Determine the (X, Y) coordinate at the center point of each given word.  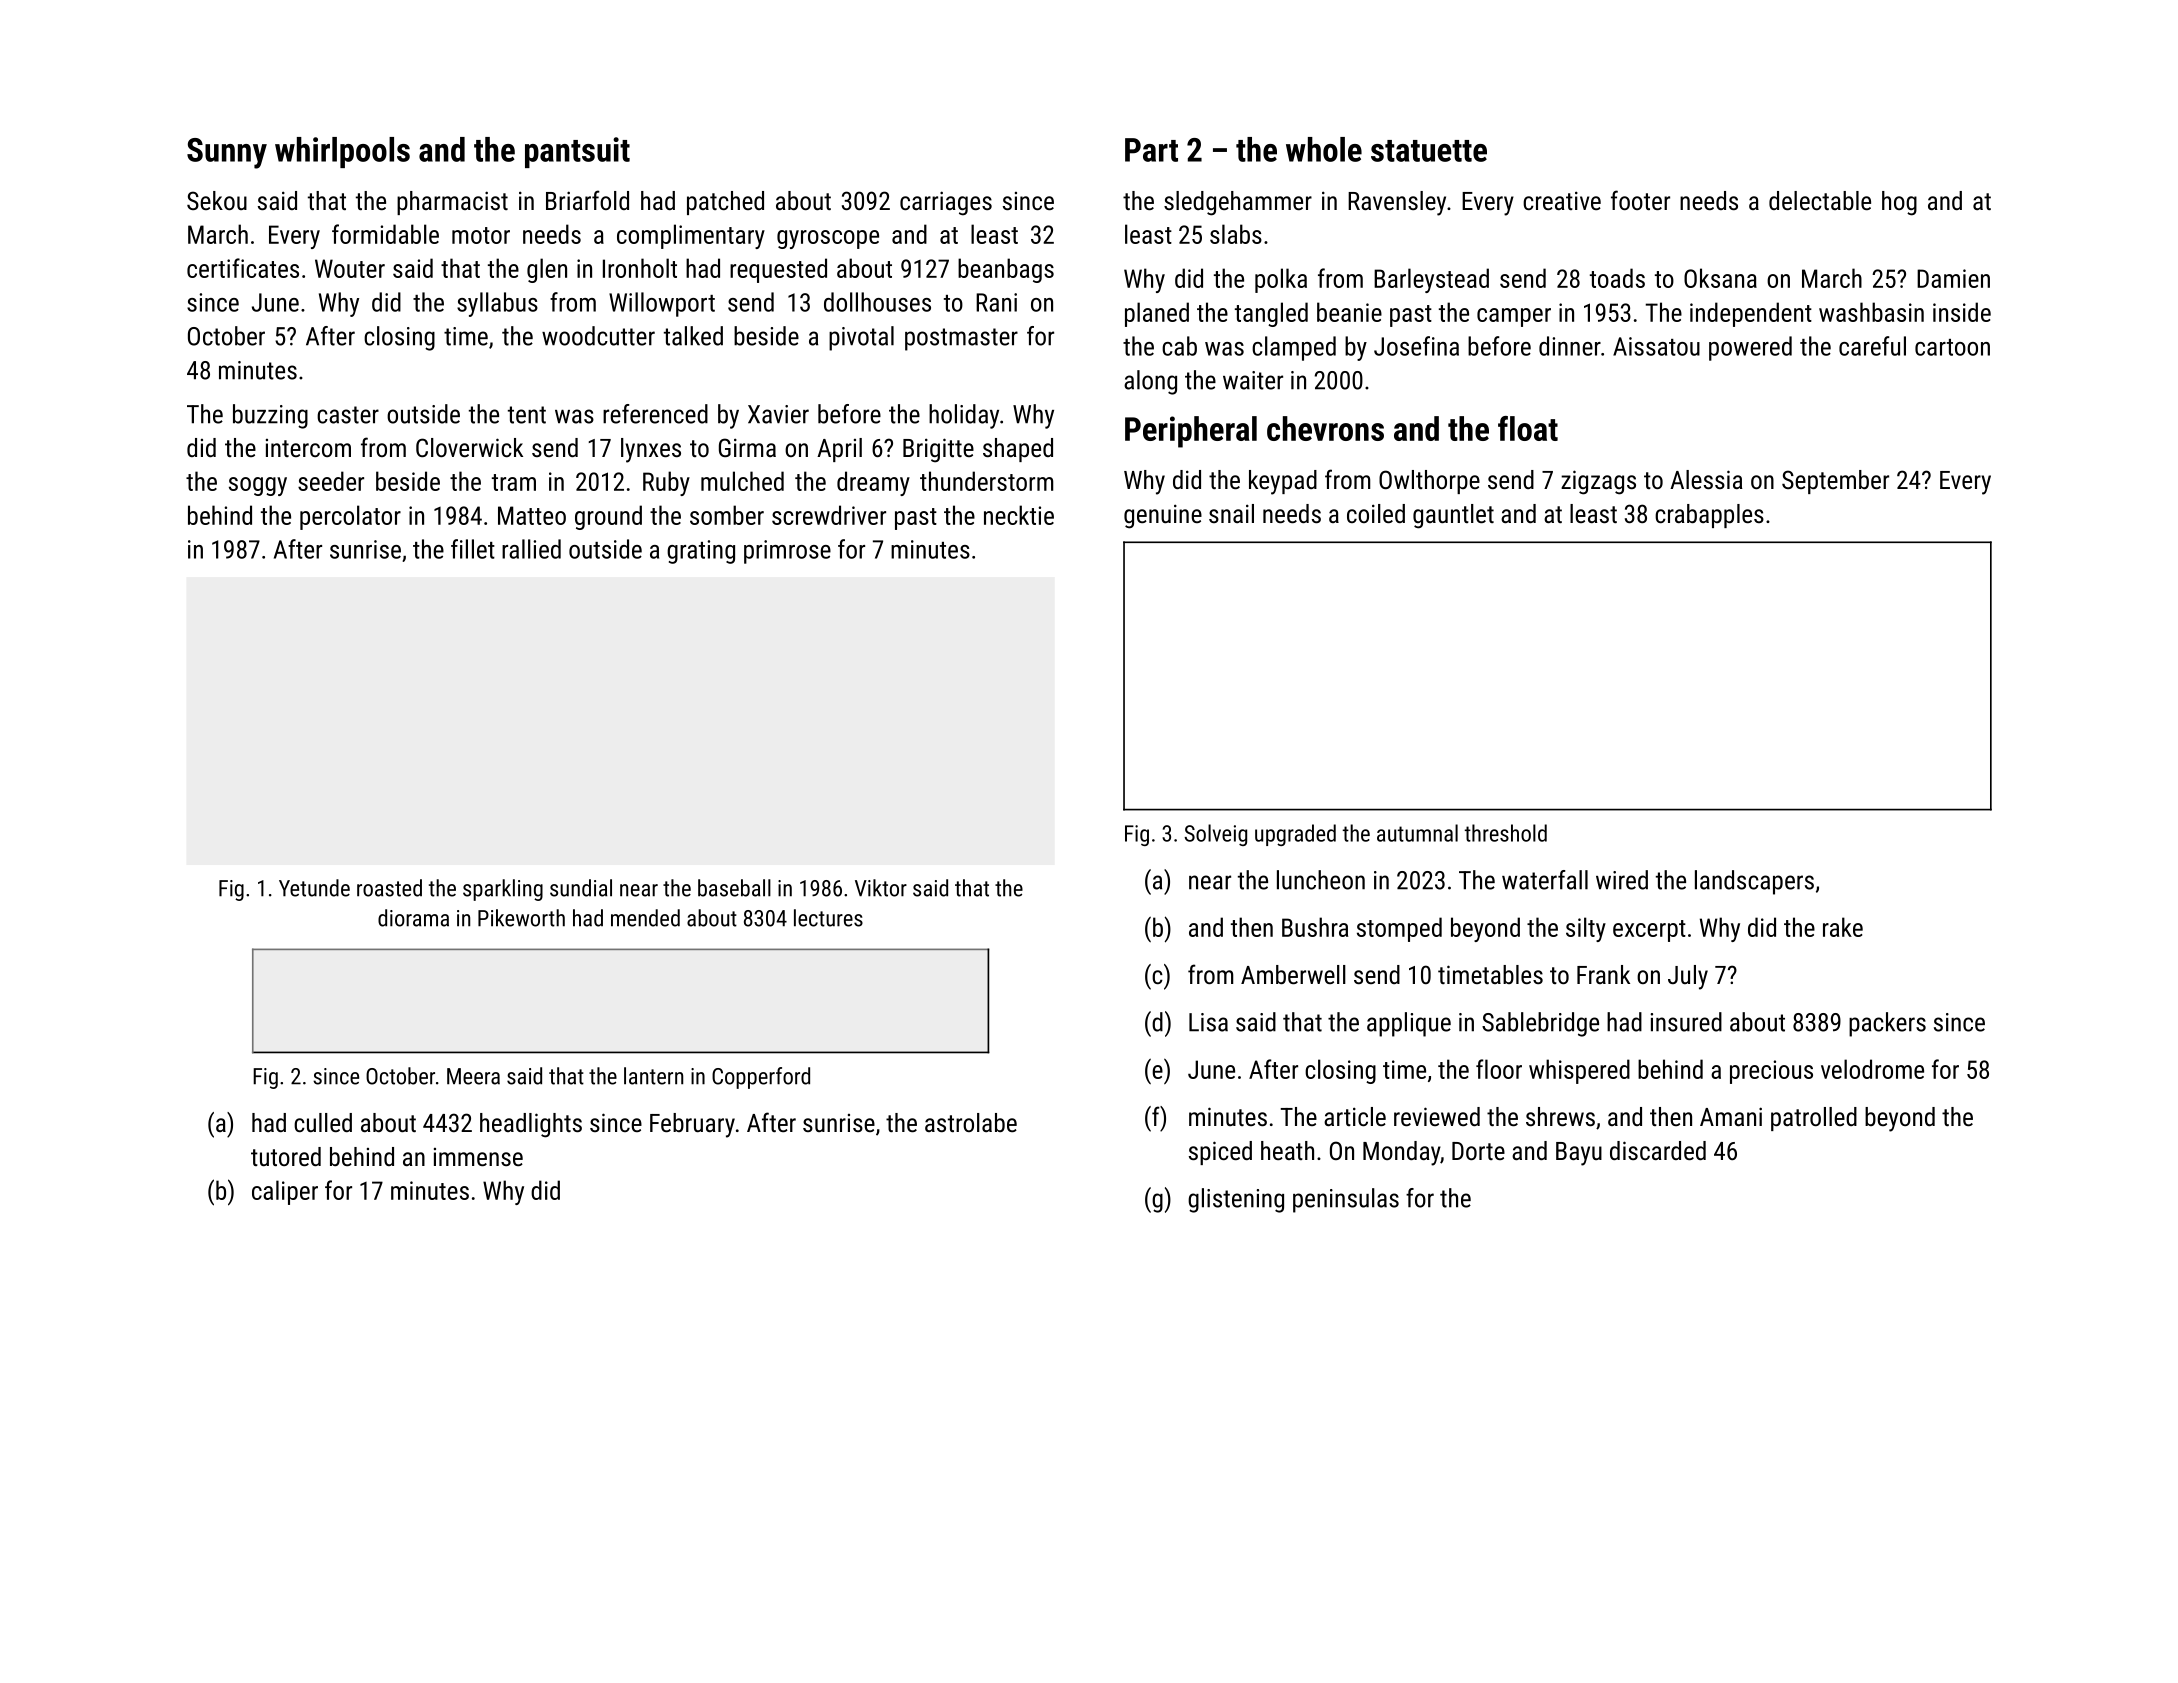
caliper (285, 1192)
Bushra (1315, 927)
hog (1899, 203)
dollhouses (877, 302)
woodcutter (598, 336)
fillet (473, 549)
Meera (473, 1076)
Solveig (1215, 835)
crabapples (1709, 516)
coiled (1376, 513)
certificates (243, 268)
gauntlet (1453, 516)
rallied (531, 549)
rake (1843, 927)
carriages (946, 203)
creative (1562, 200)
